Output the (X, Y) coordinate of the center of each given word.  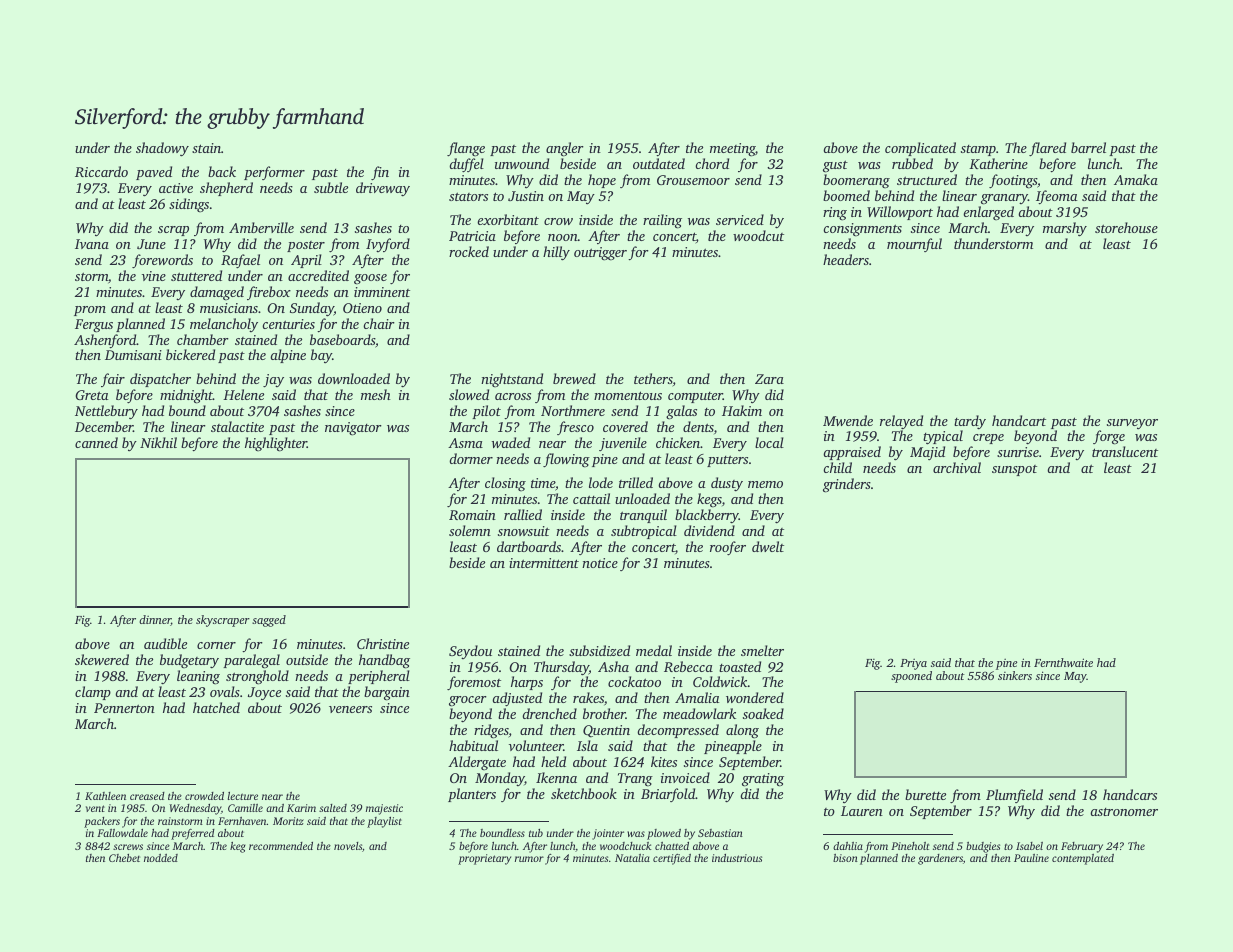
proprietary (484, 859)
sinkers (1015, 675)
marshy (1065, 229)
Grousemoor (693, 180)
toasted (740, 666)
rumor (529, 859)
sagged (269, 621)
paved (154, 173)
